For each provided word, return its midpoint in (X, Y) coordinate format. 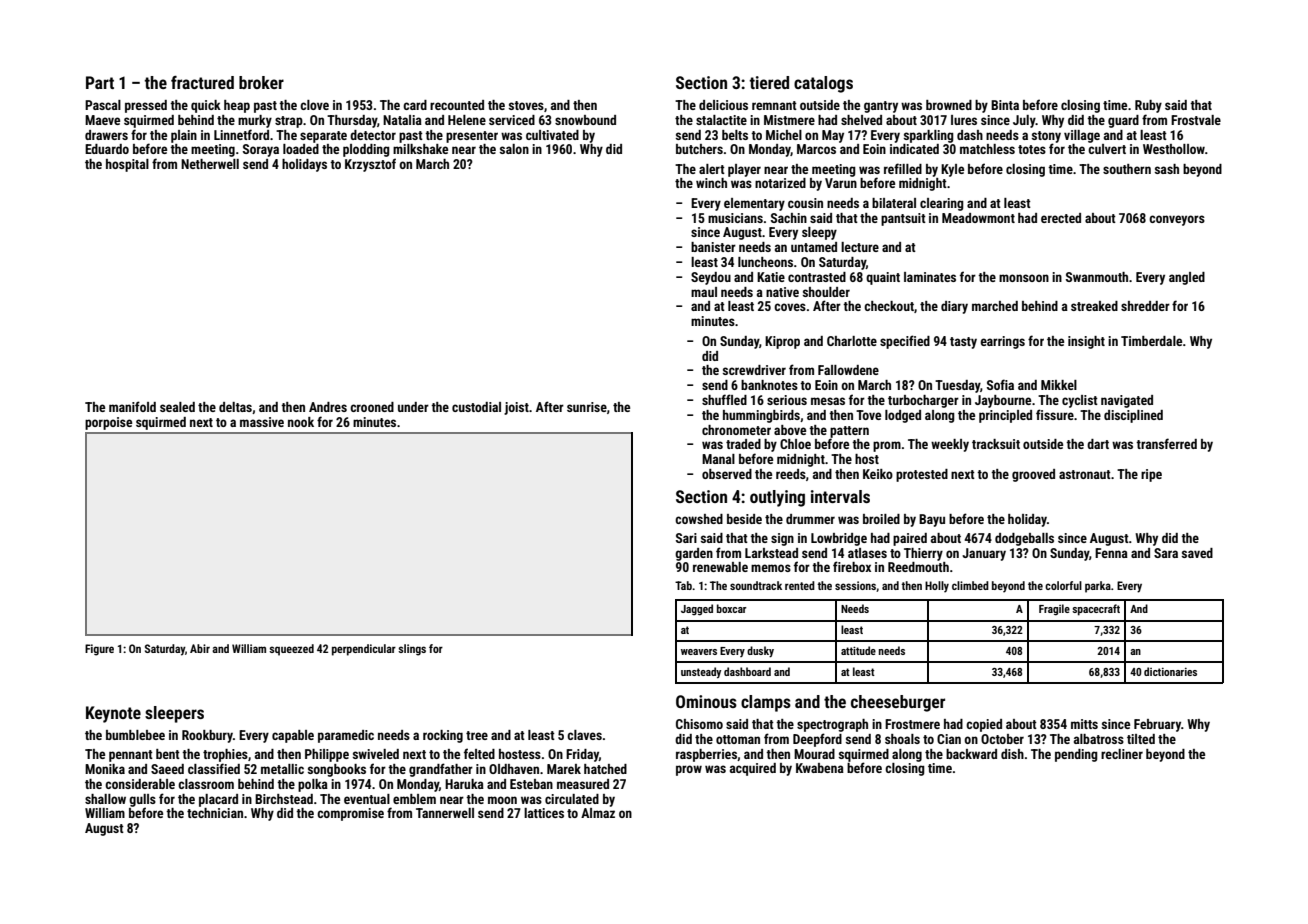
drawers (106, 135)
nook (301, 422)
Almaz (598, 813)
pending (1076, 755)
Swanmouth (1097, 277)
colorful (1063, 585)
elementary (754, 204)
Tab (683, 585)
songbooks (337, 770)
